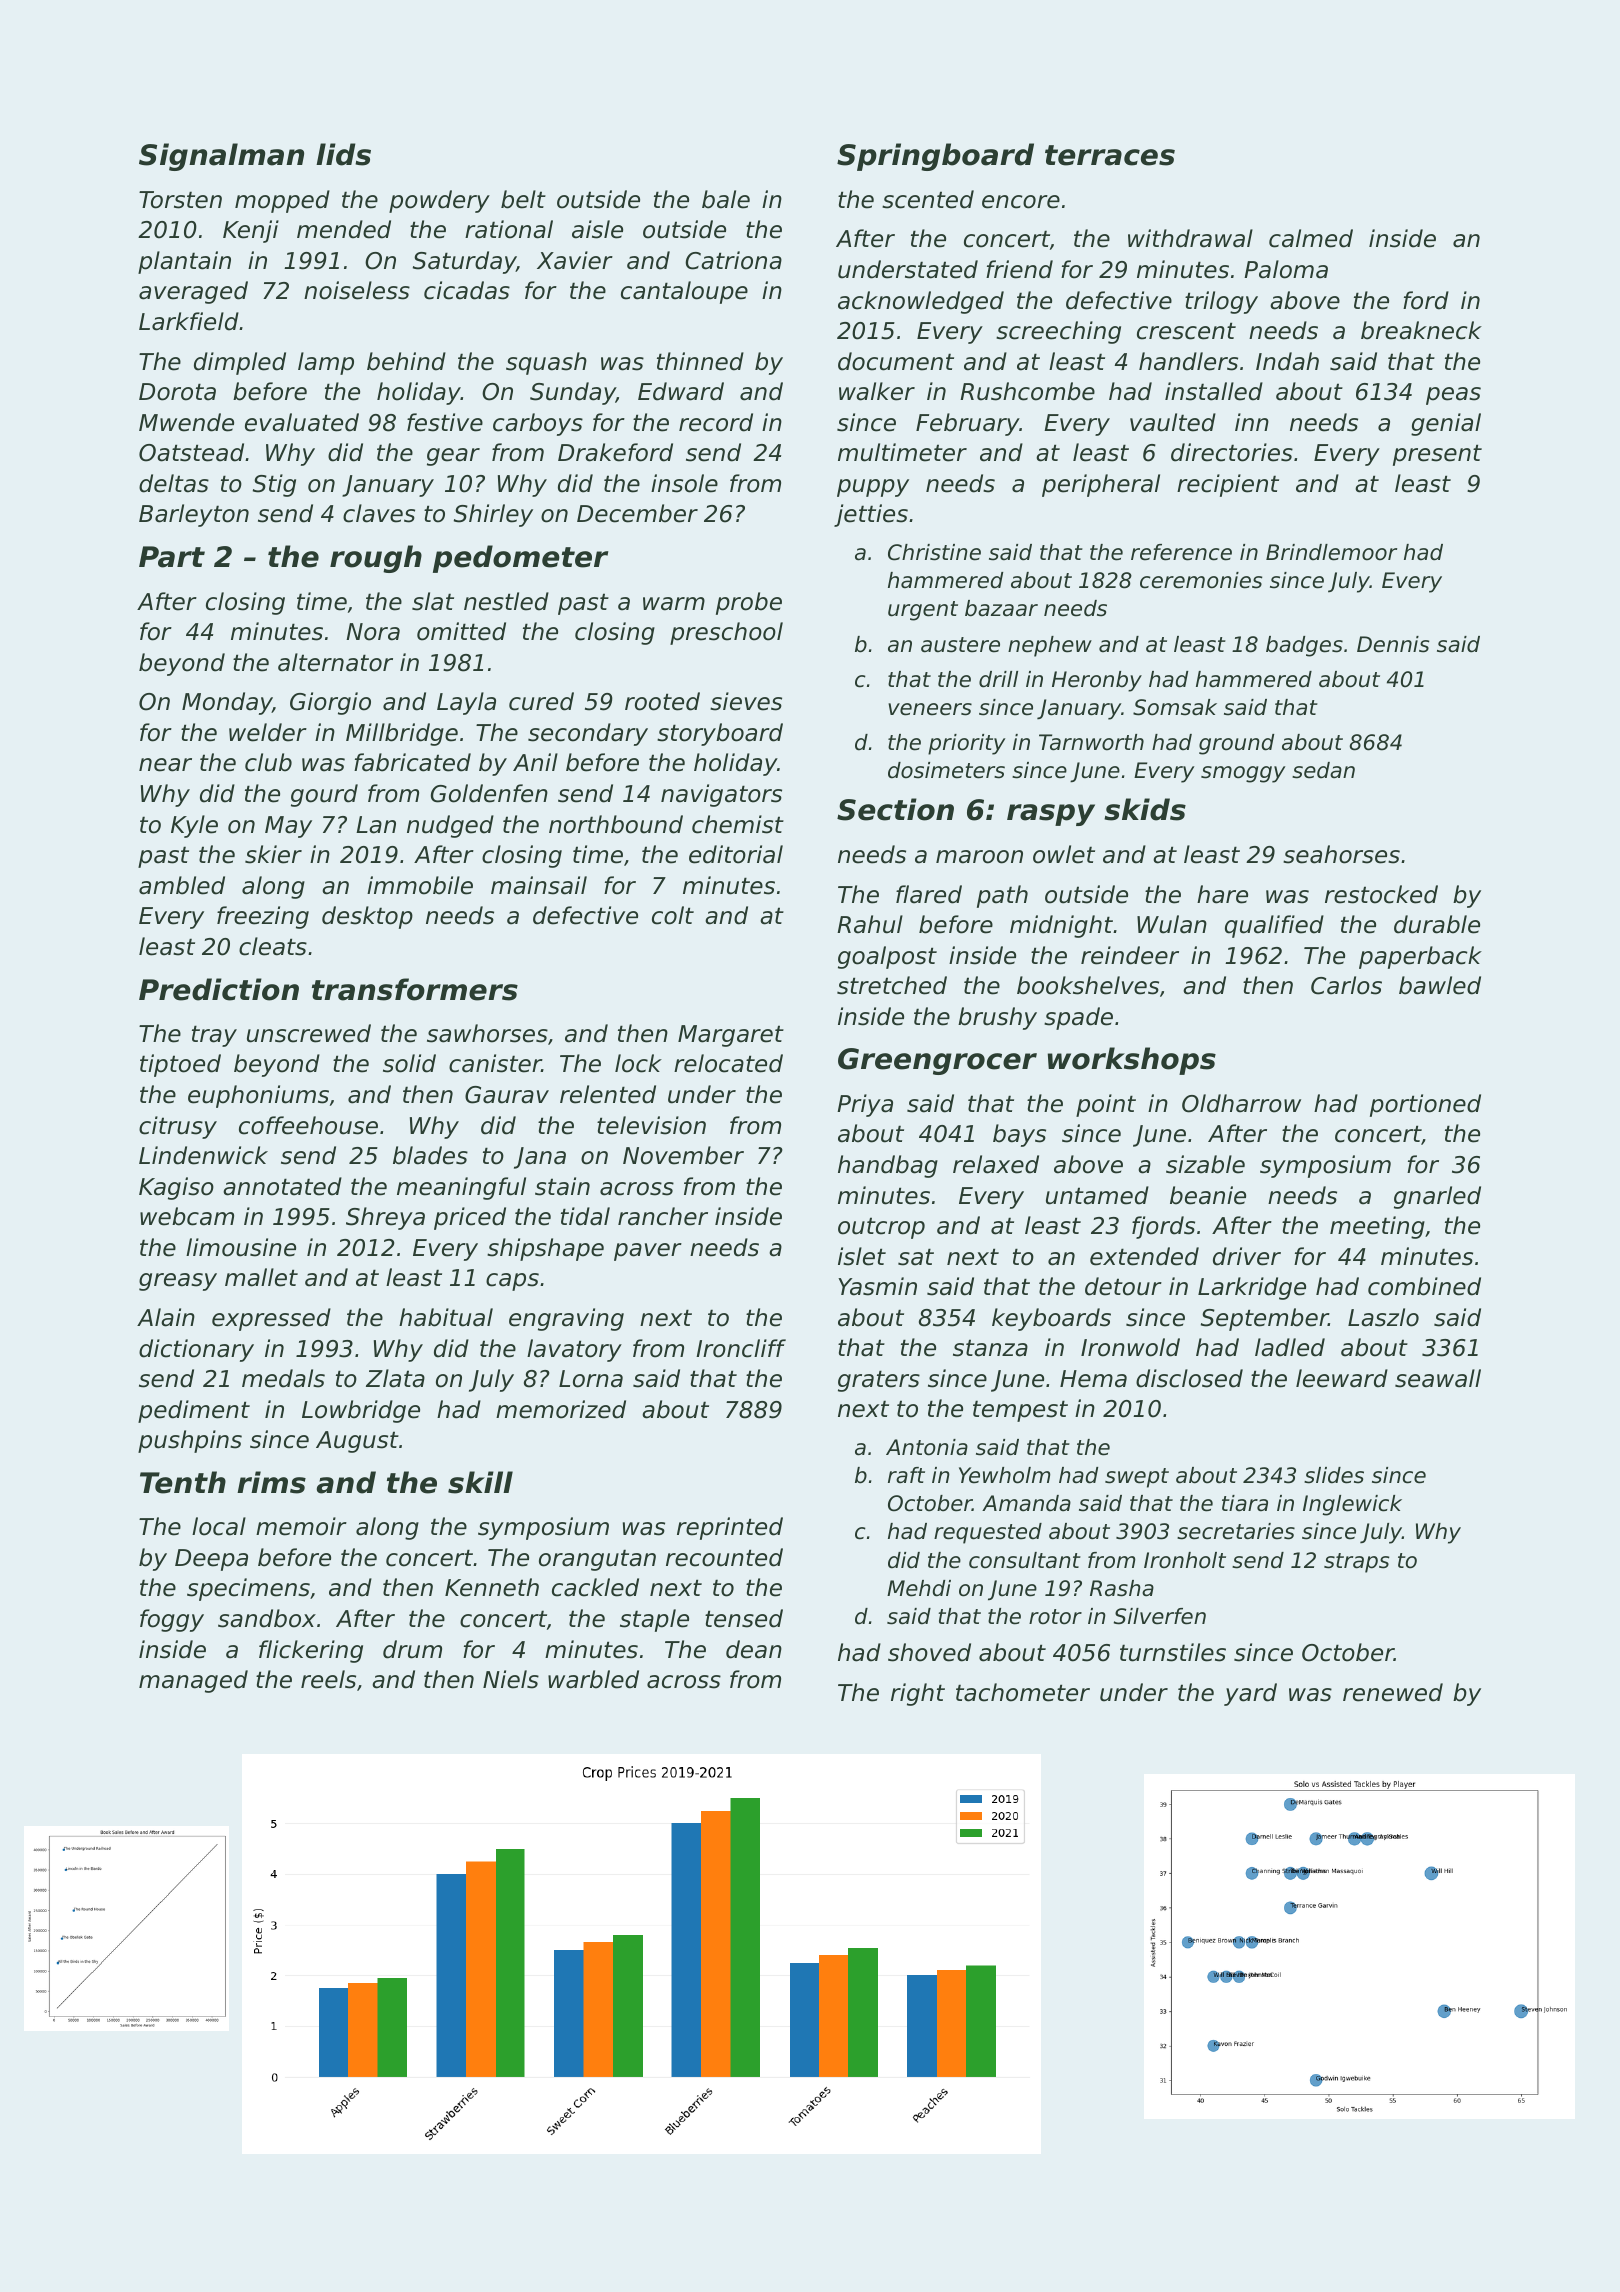 This screenshot has height=2292, width=1620. Describe the element at coordinates (726, 633) in the screenshot. I see `preschool` at that location.
